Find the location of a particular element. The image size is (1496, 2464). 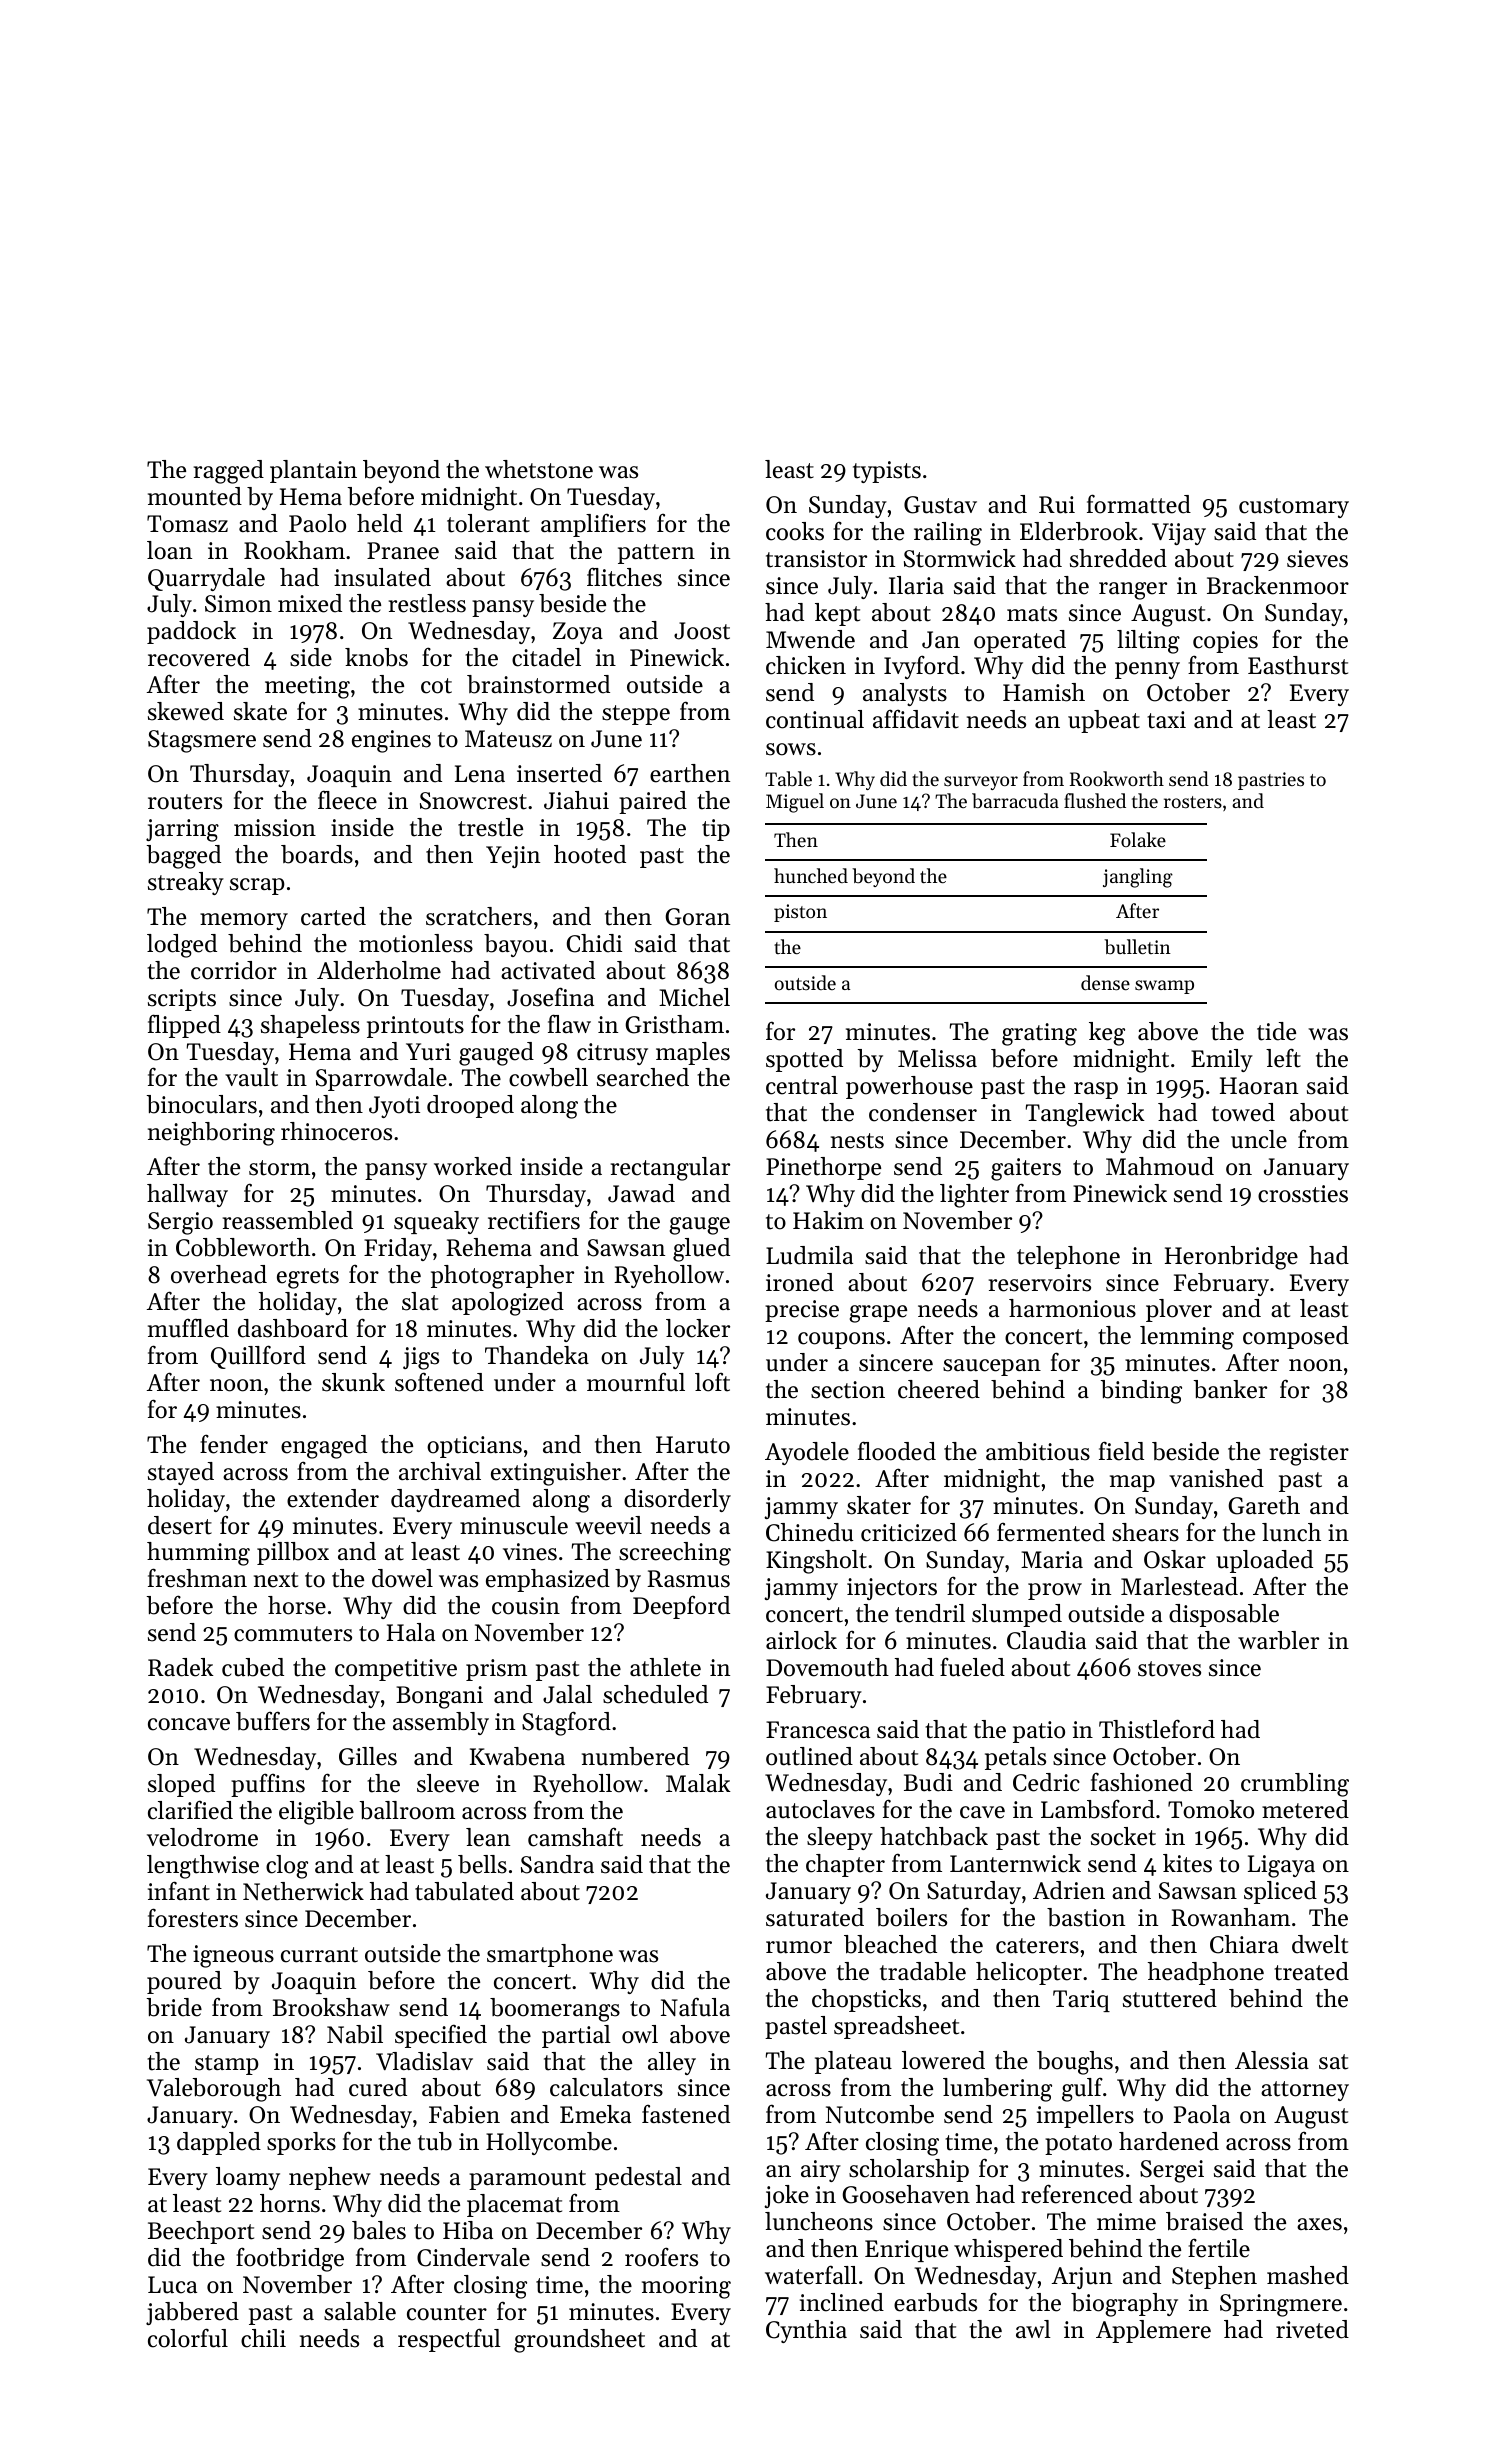

flooded is located at coordinates (897, 1451).
